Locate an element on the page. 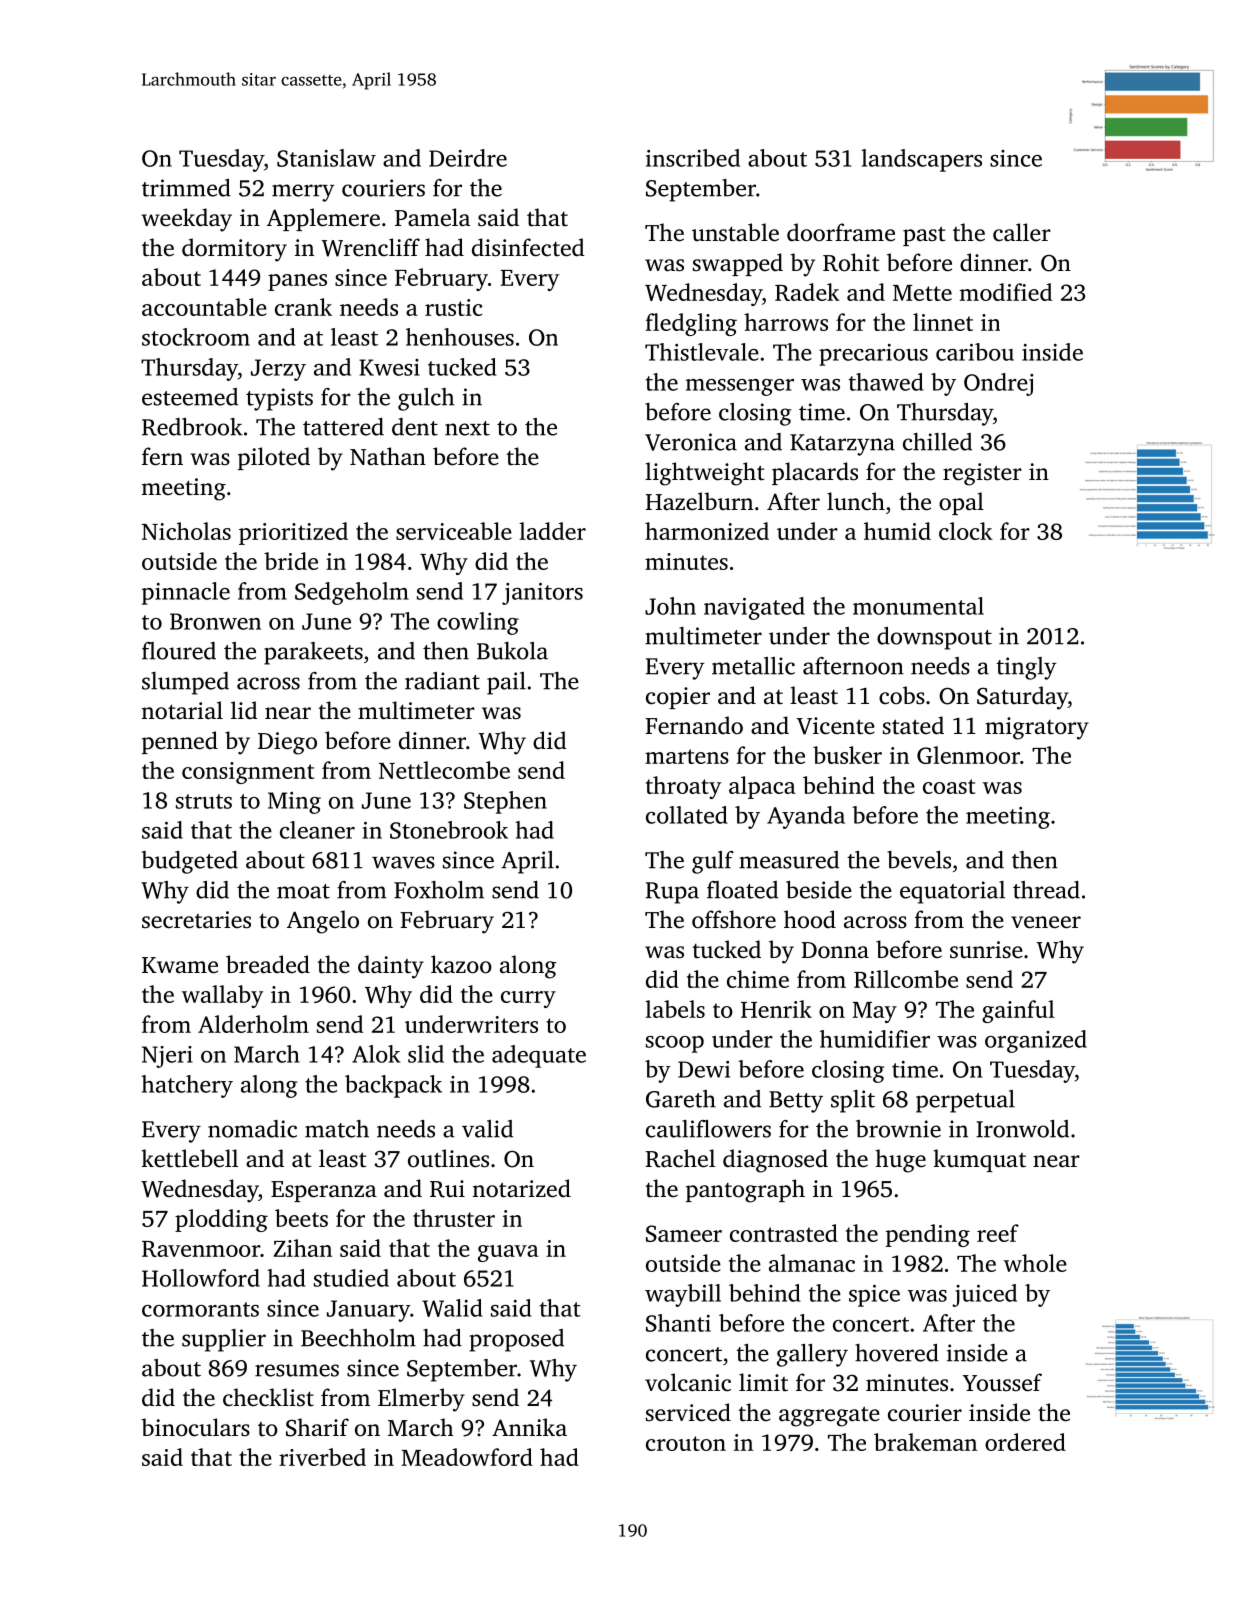  Rillcombe is located at coordinates (906, 979).
